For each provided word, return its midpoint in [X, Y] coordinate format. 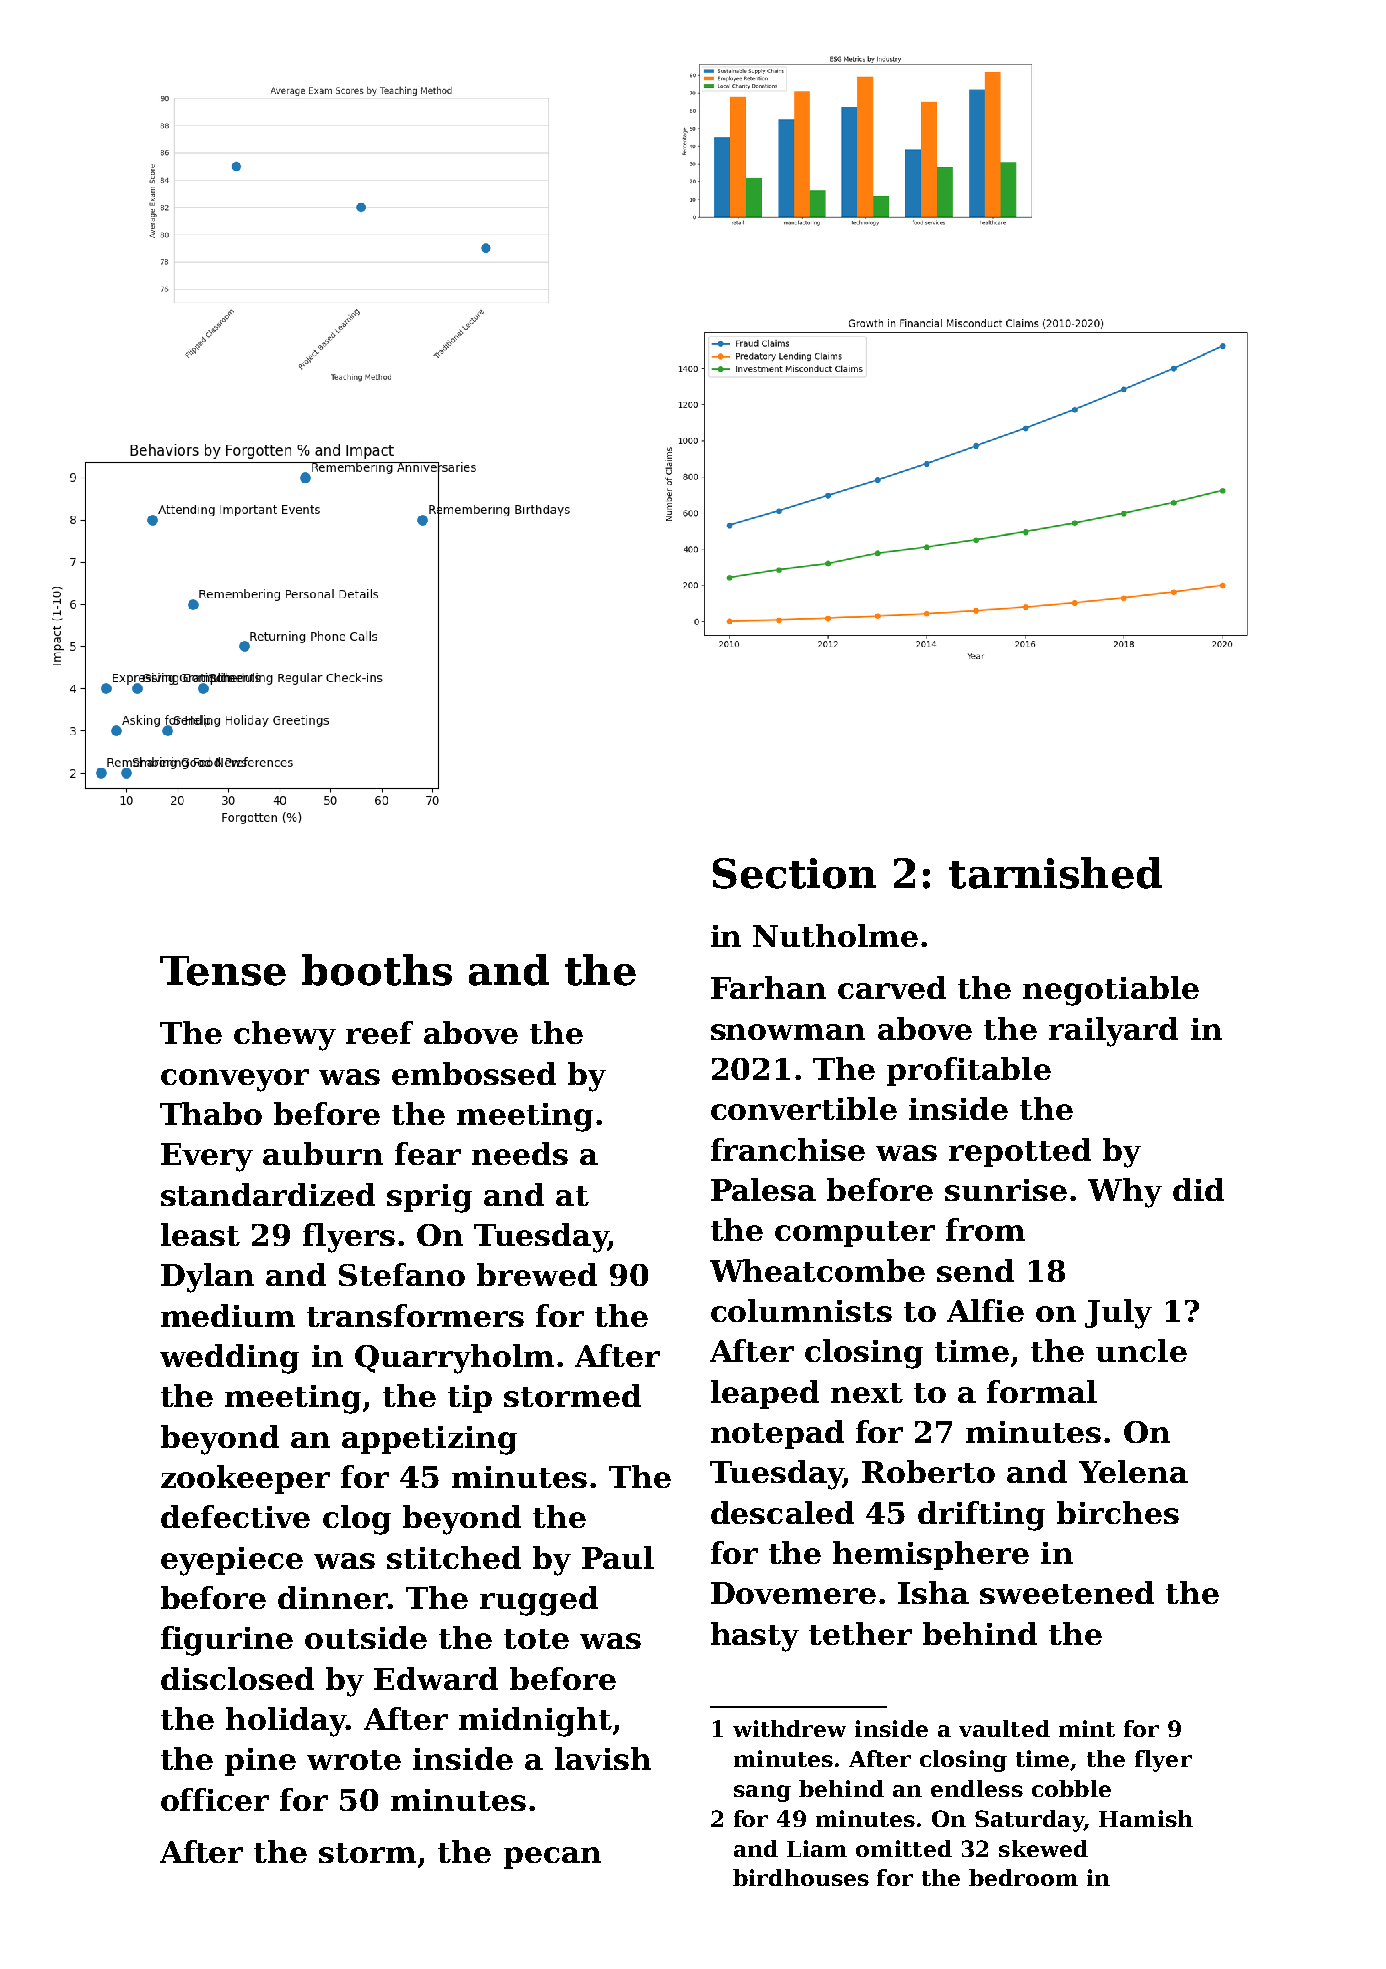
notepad [777, 1434]
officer [215, 1799]
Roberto [928, 1471]
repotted [1020, 1152]
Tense [223, 971]
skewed [1043, 1848]
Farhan [768, 987]
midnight [535, 1722]
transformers [415, 1315]
